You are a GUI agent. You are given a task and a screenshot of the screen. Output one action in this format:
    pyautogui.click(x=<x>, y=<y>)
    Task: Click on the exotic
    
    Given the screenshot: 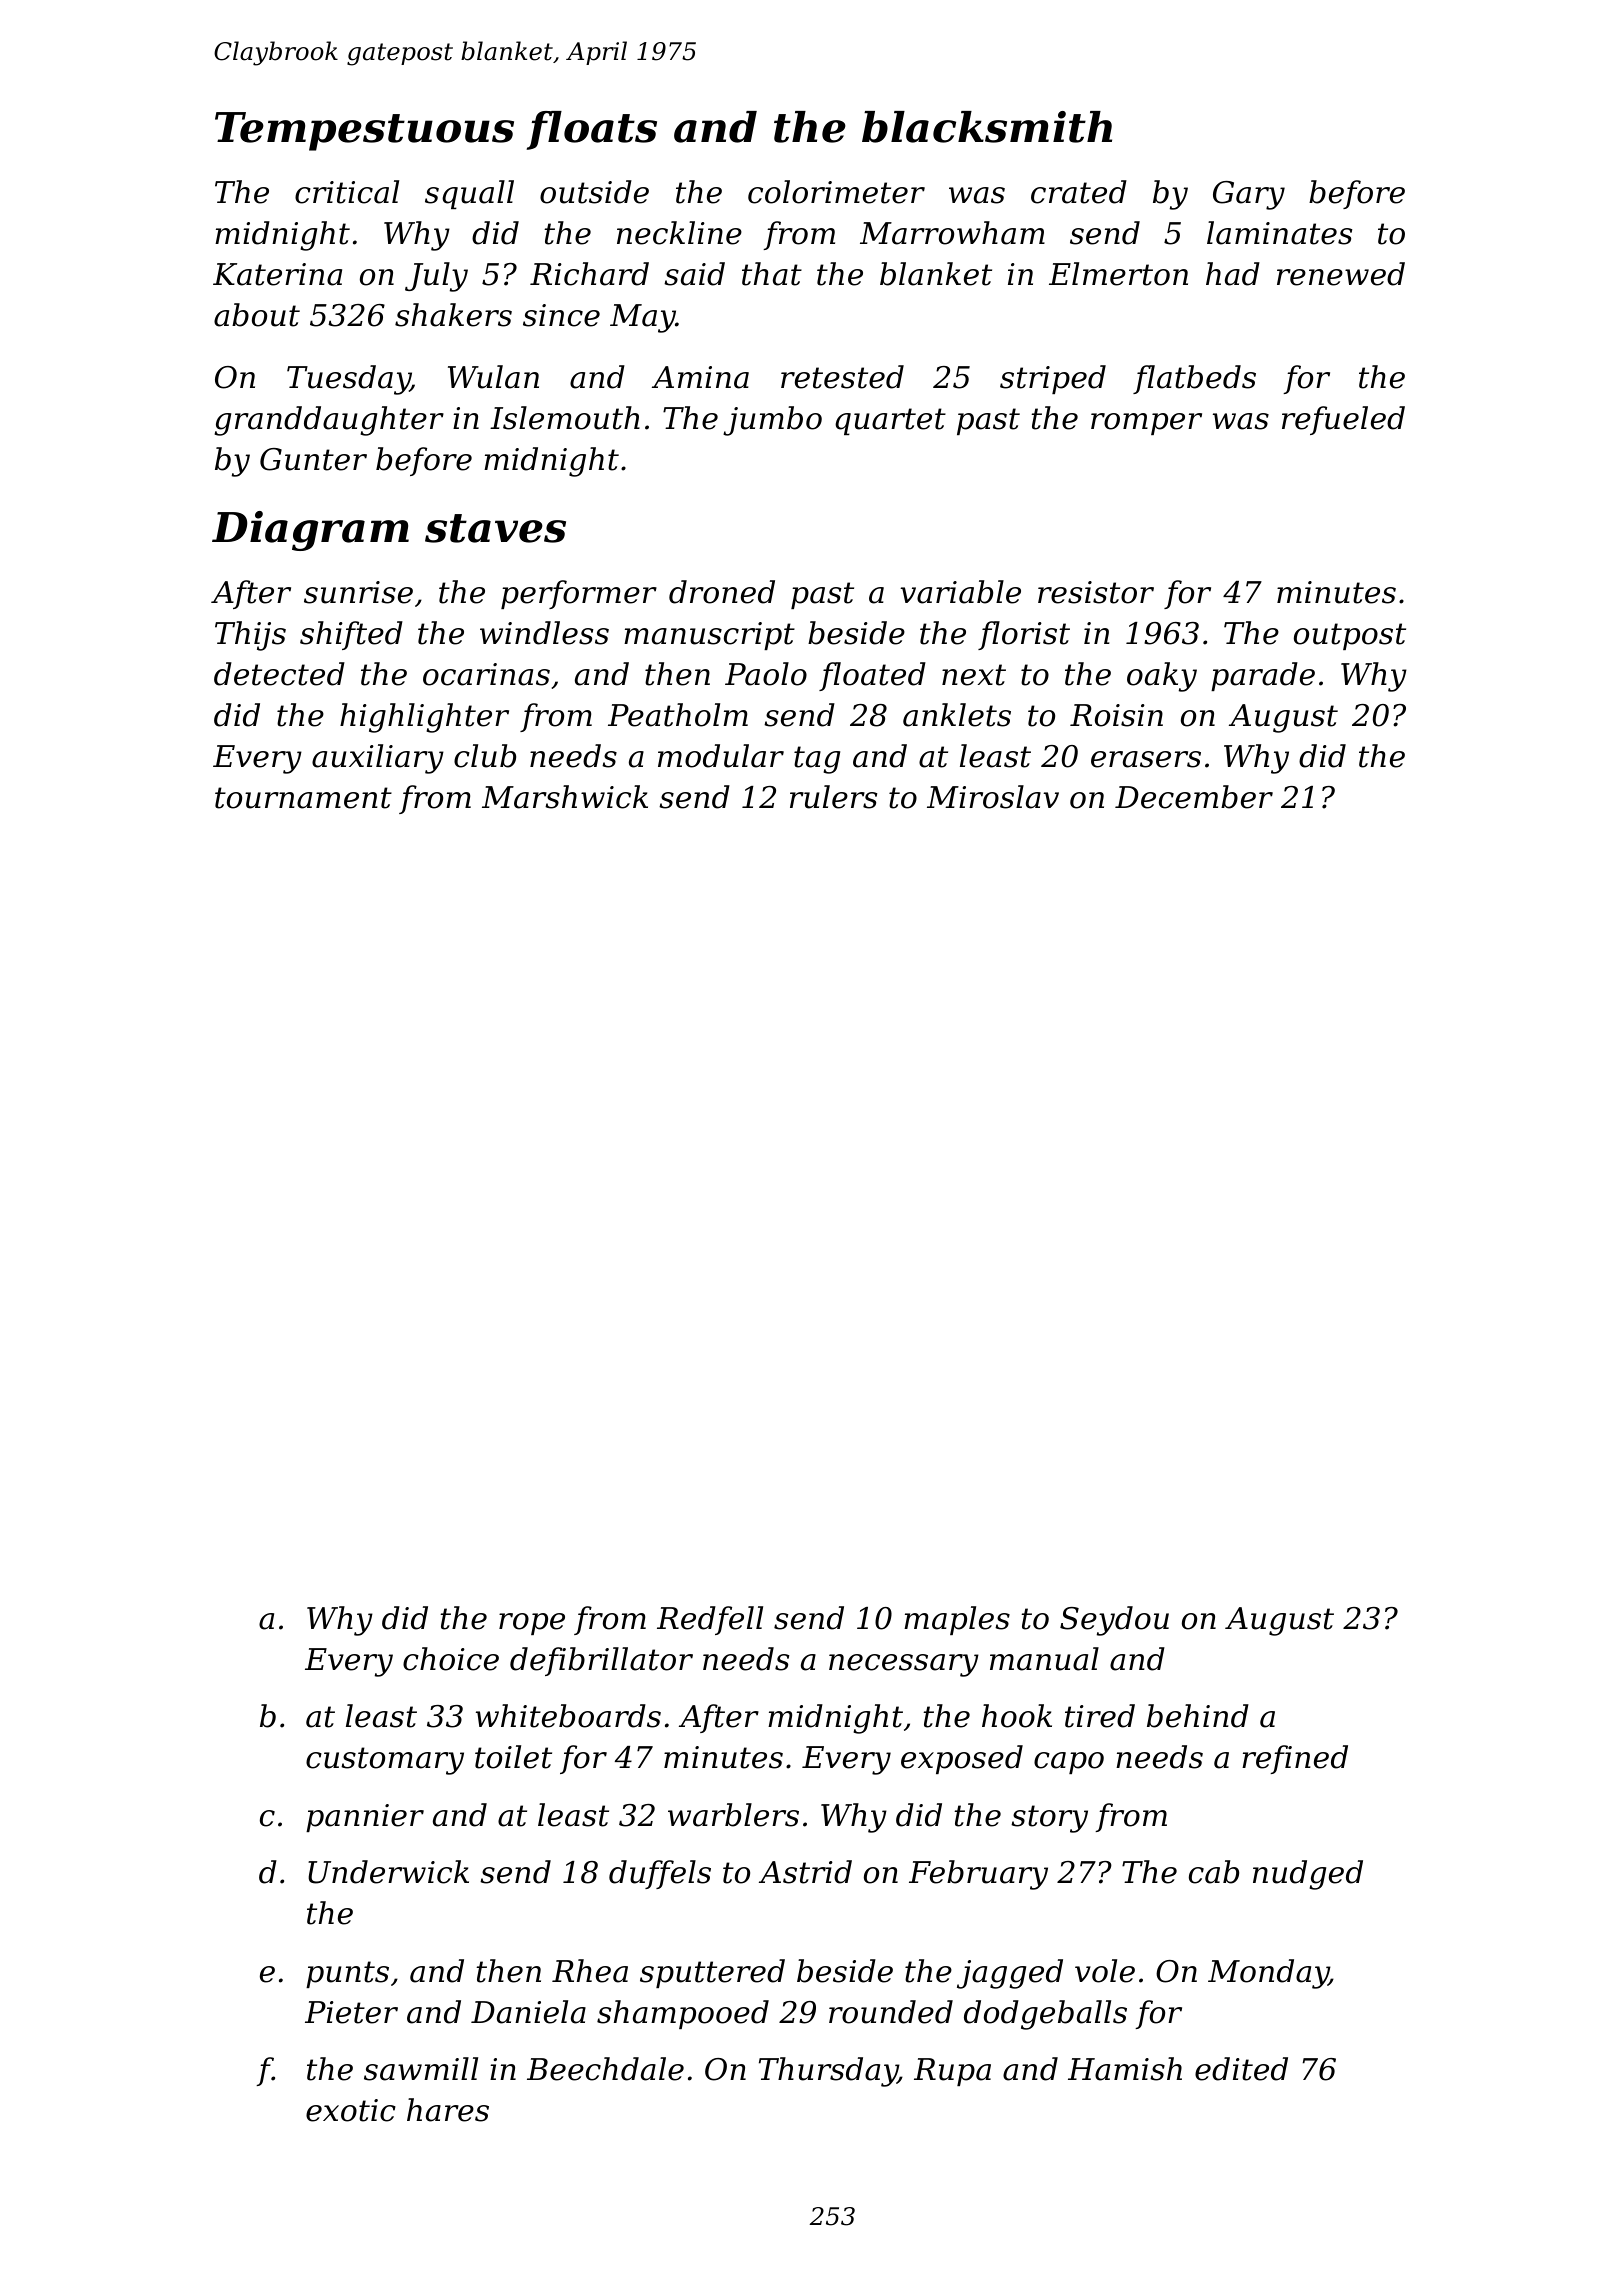 What is the action you would take?
    pyautogui.click(x=351, y=2110)
